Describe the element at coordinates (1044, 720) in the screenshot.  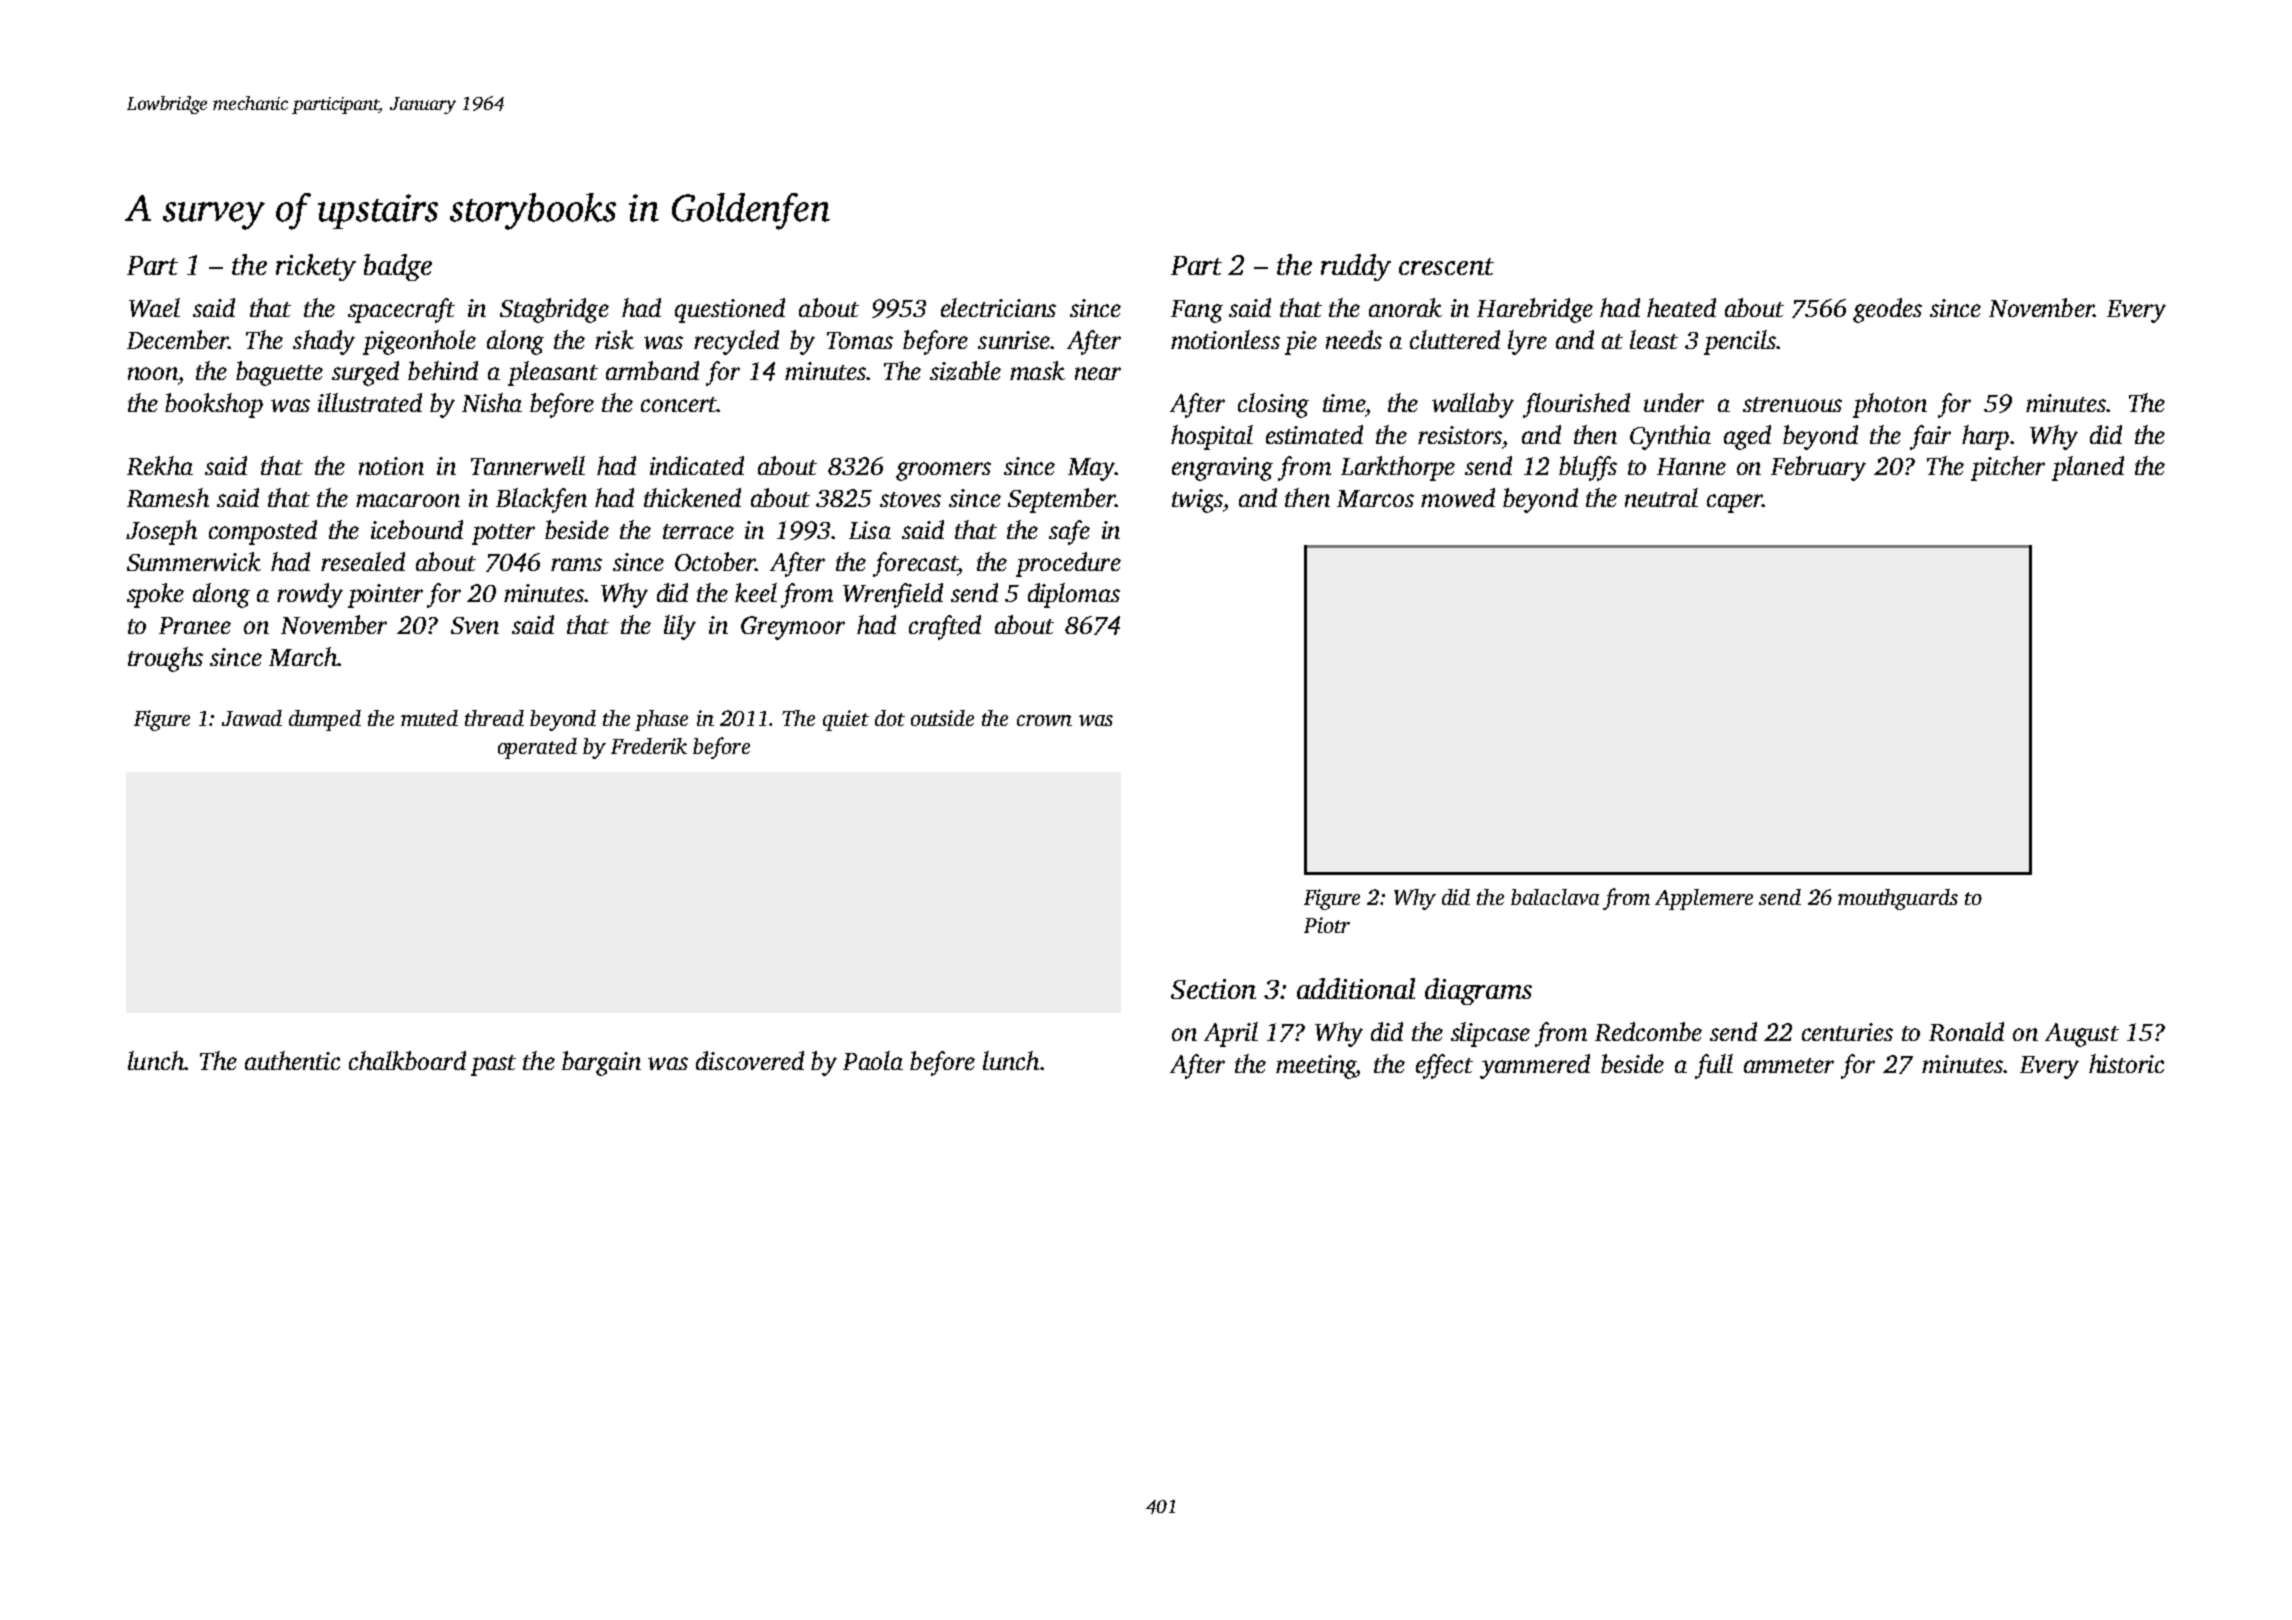
I see `crown` at that location.
